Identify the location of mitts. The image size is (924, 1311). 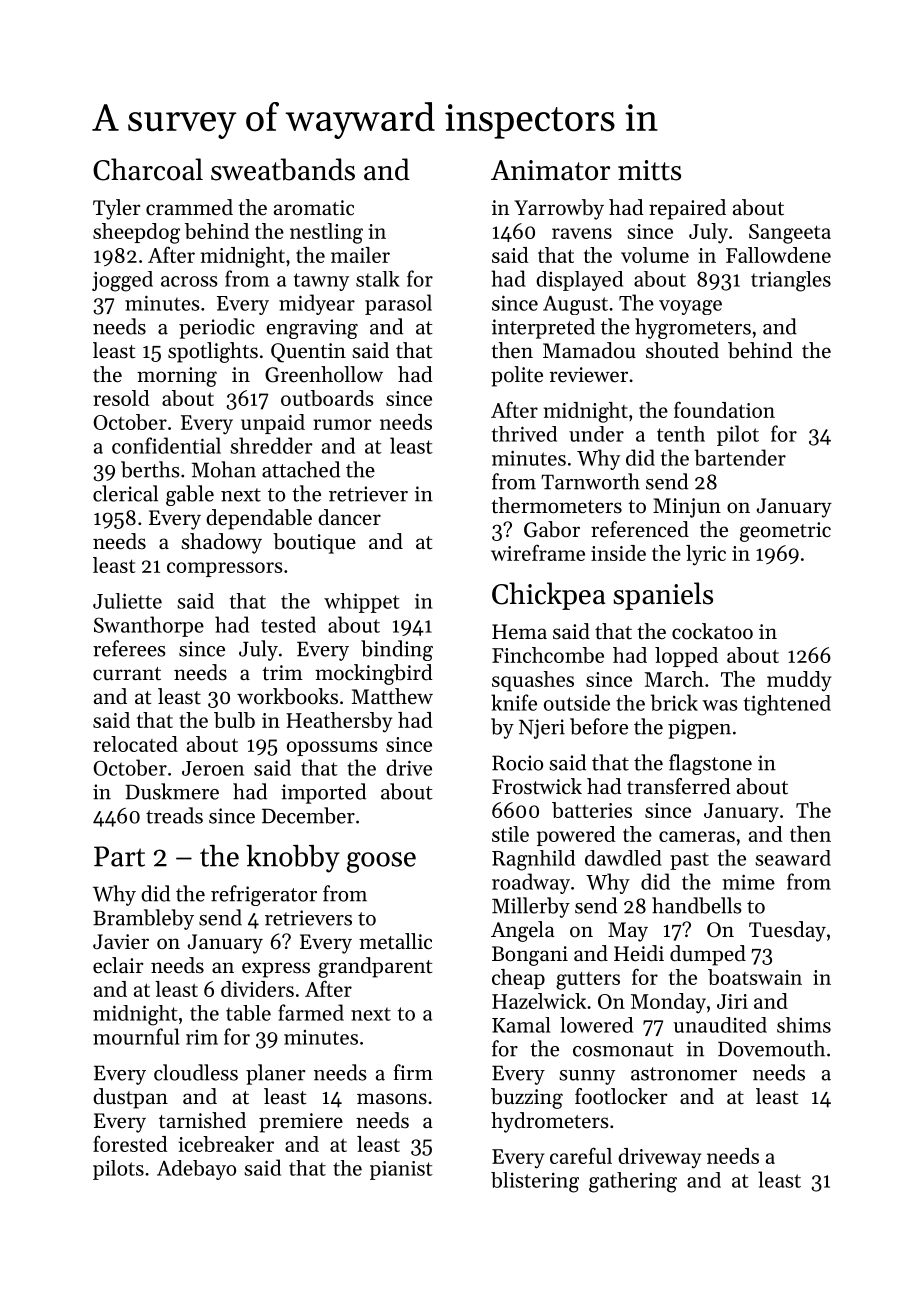
(649, 170).
